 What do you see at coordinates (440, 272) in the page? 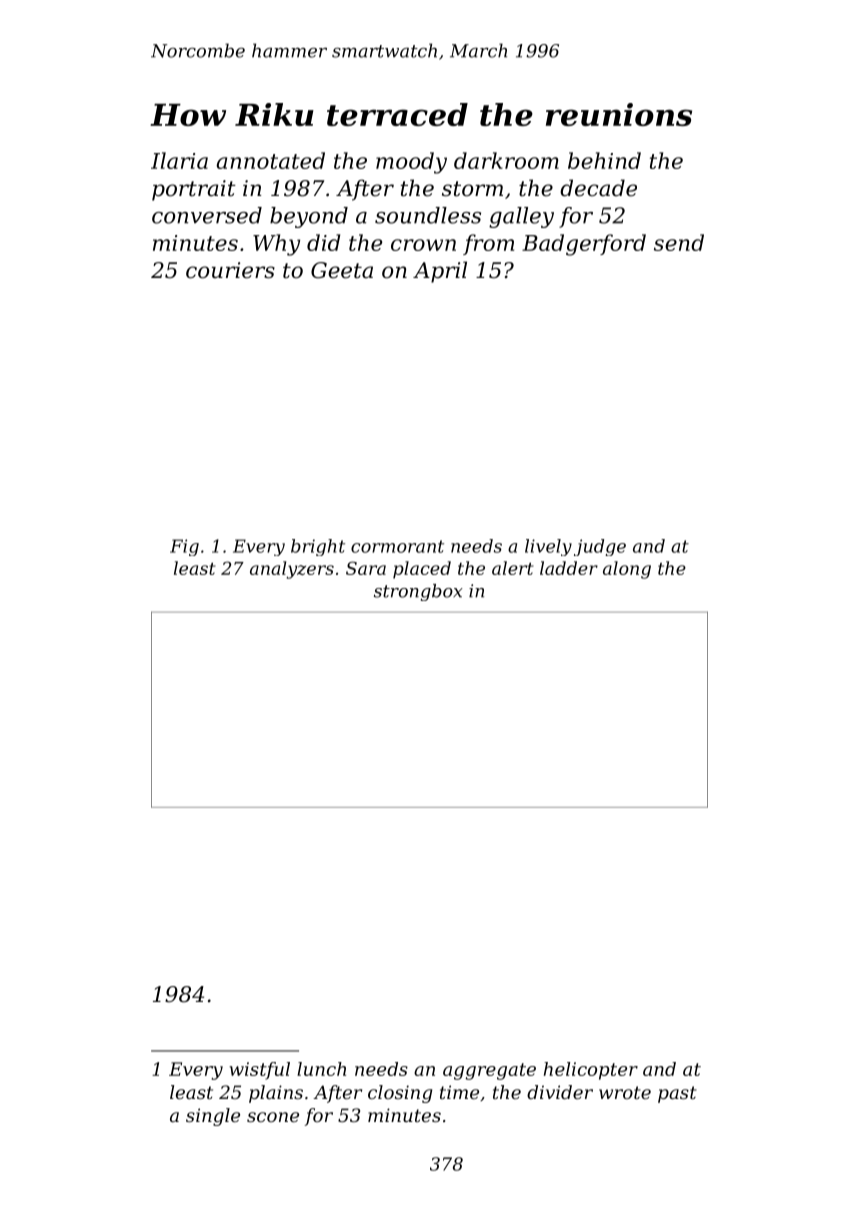
I see `April` at bounding box center [440, 272].
